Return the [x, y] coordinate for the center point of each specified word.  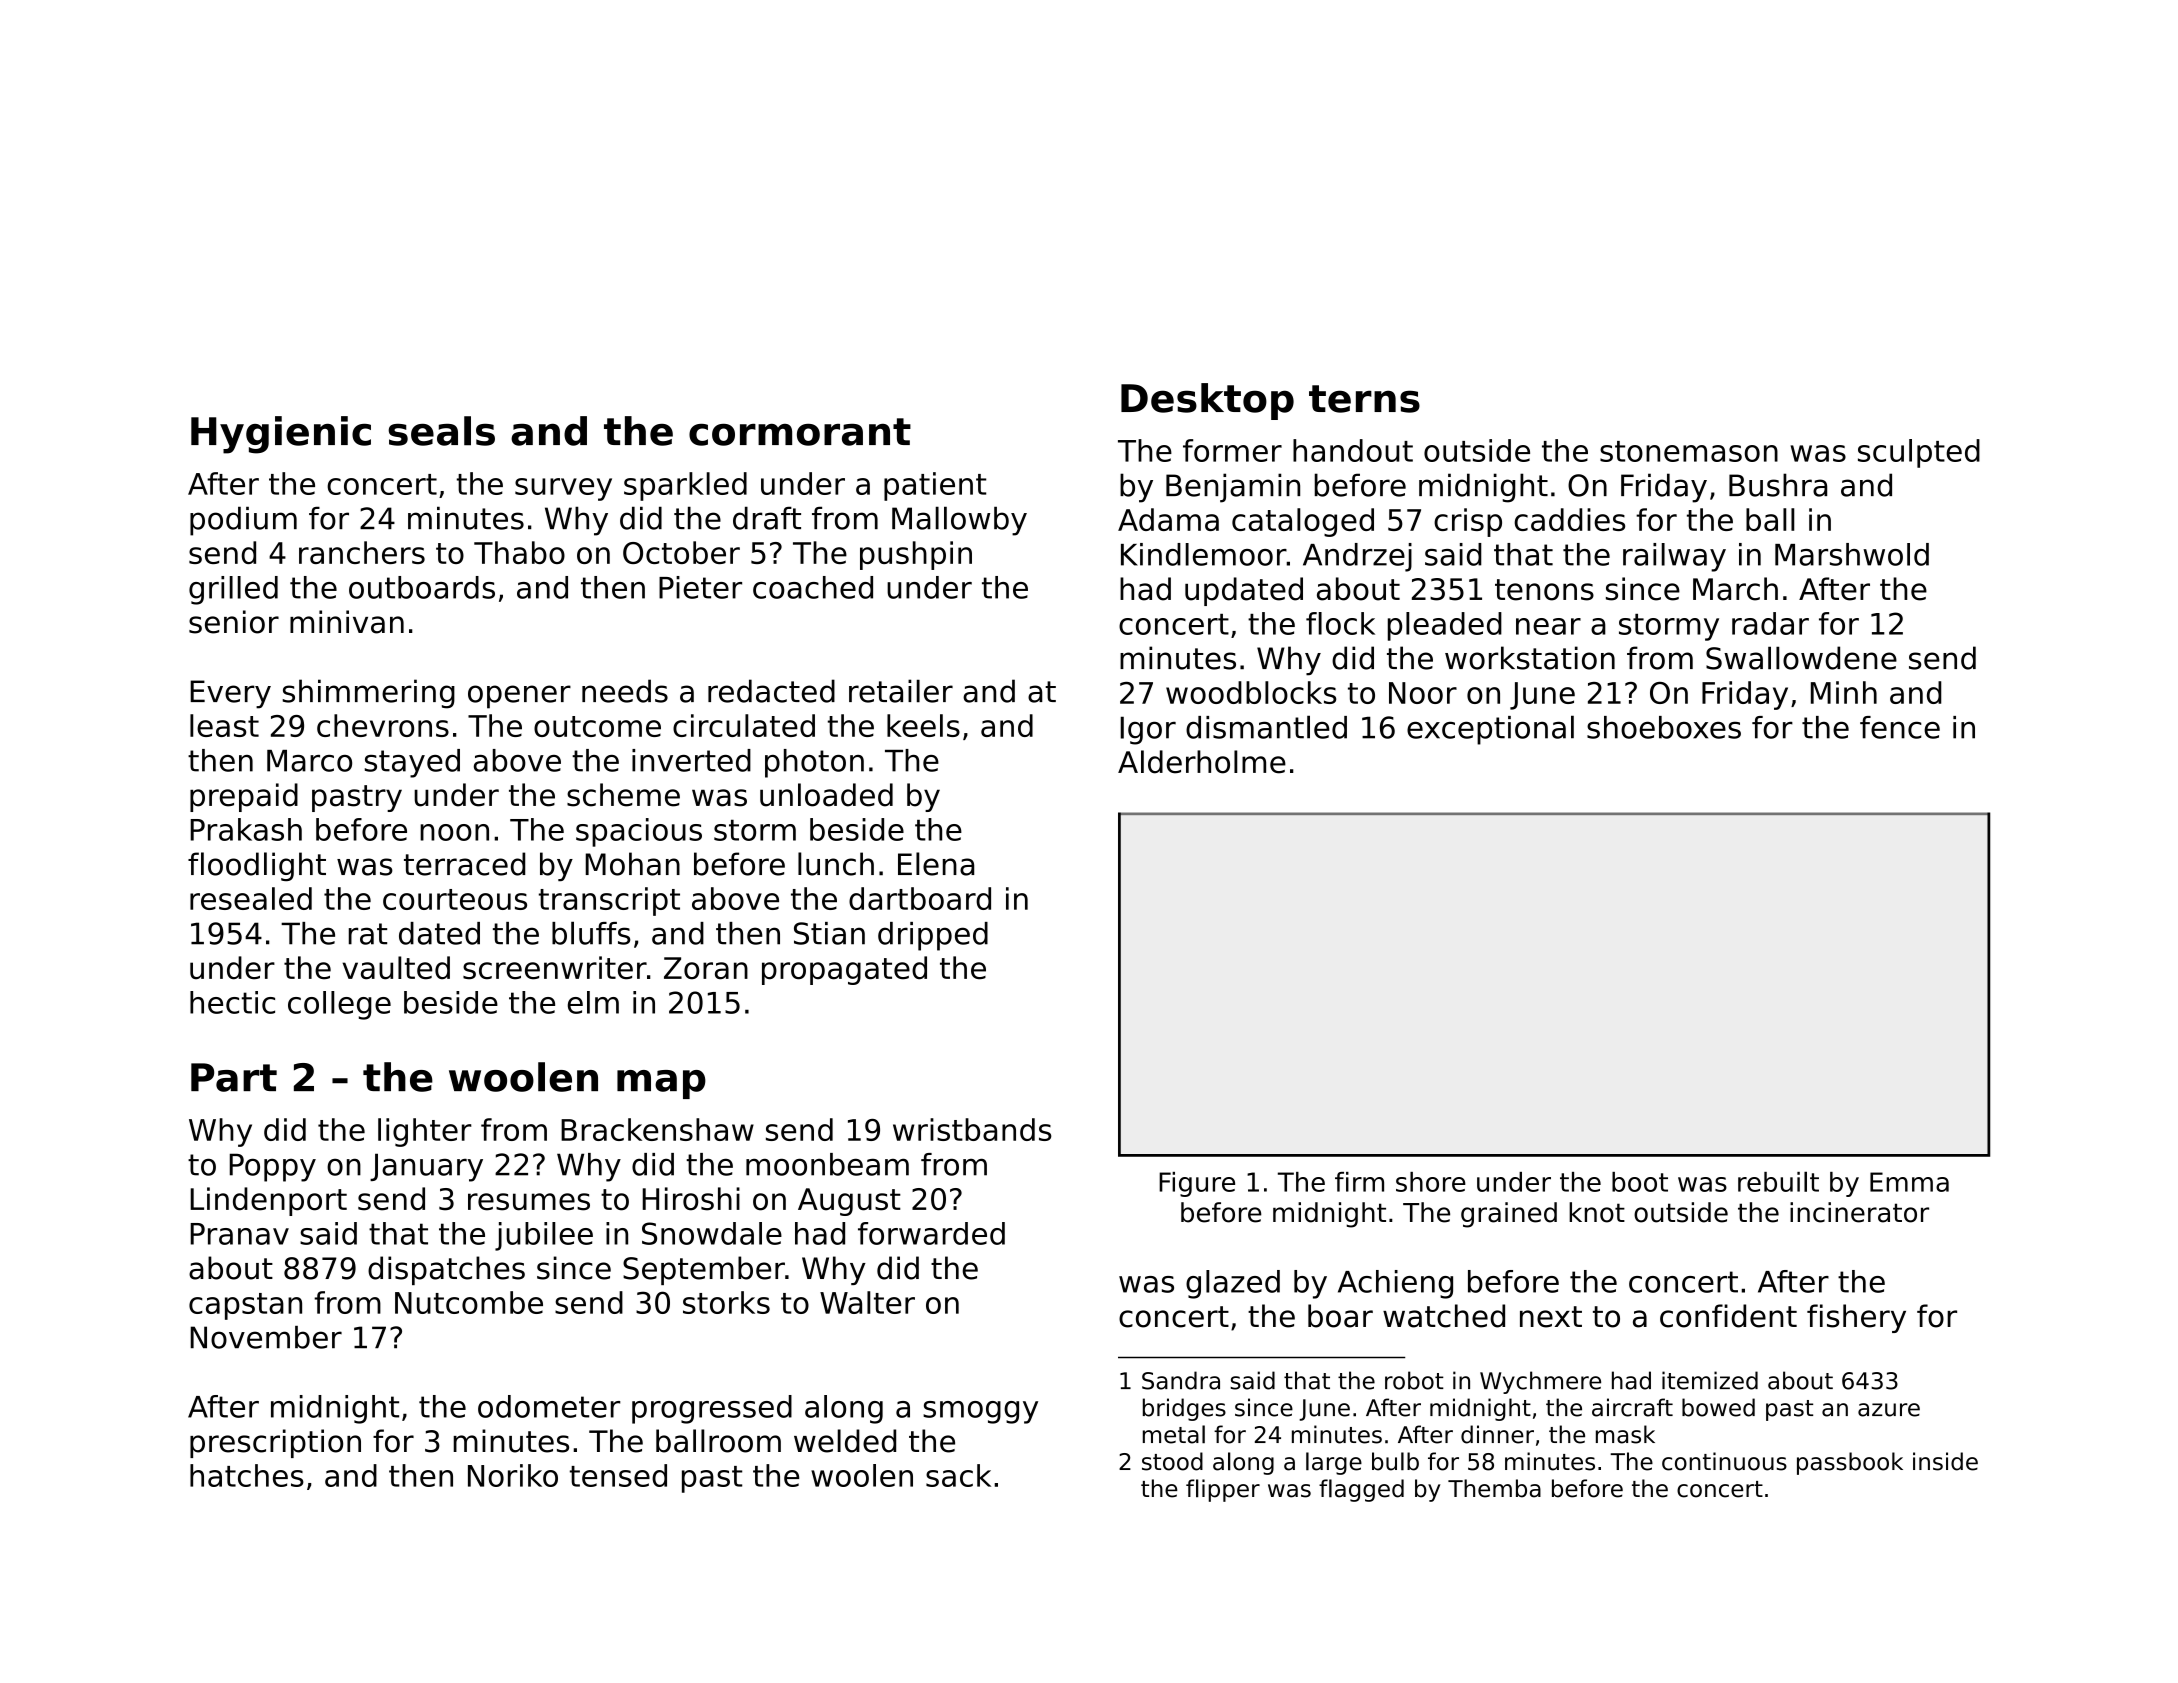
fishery [1856, 1318]
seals [441, 431]
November [266, 1337]
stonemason [1689, 451]
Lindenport [268, 1201]
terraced [464, 864]
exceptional [1490, 730]
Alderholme [1202, 762]
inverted [691, 760]
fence [1900, 727]
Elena [936, 864]
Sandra [1181, 1380]
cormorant [800, 432]
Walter [867, 1302]
